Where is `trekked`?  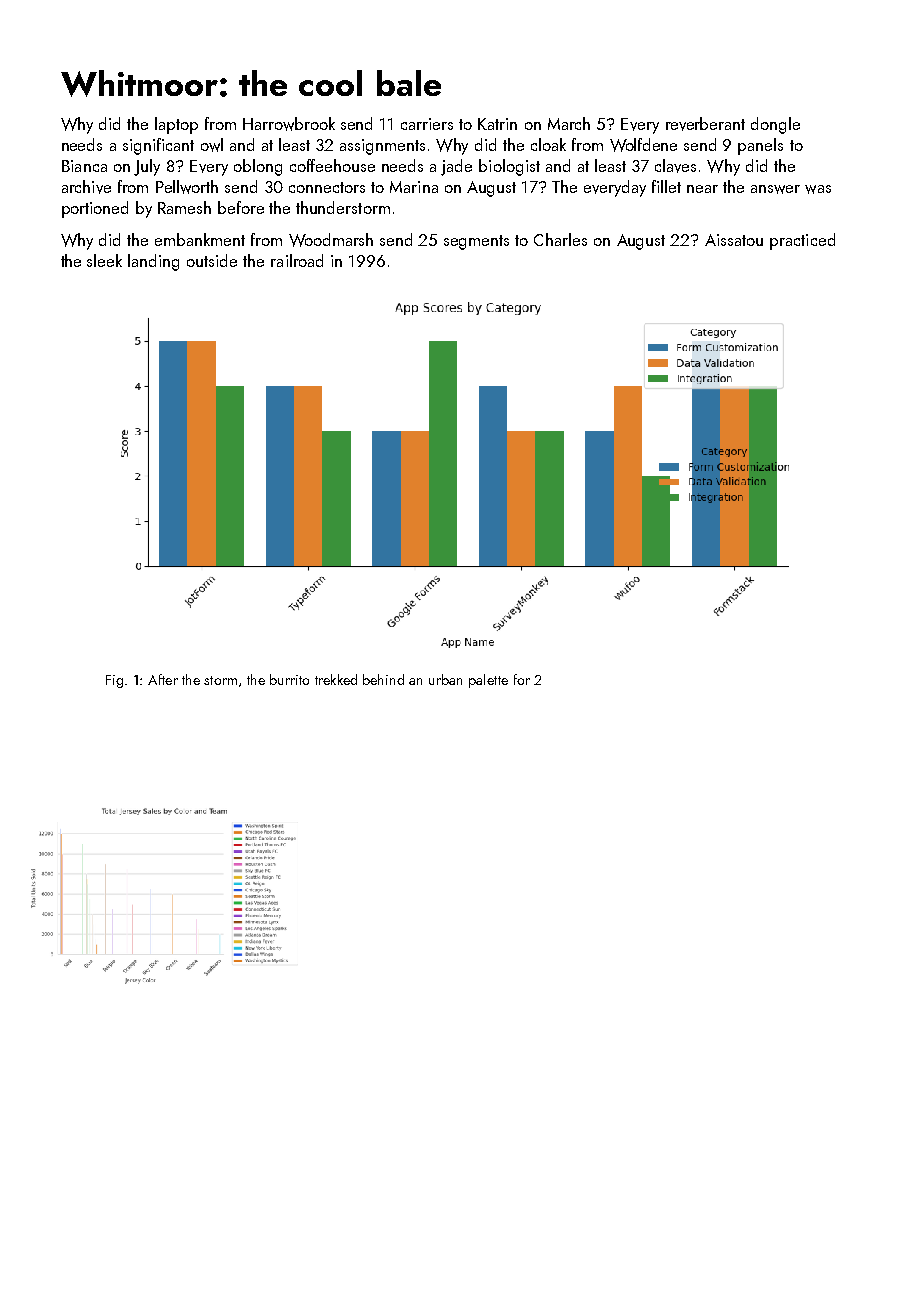 trekked is located at coordinates (336, 679).
